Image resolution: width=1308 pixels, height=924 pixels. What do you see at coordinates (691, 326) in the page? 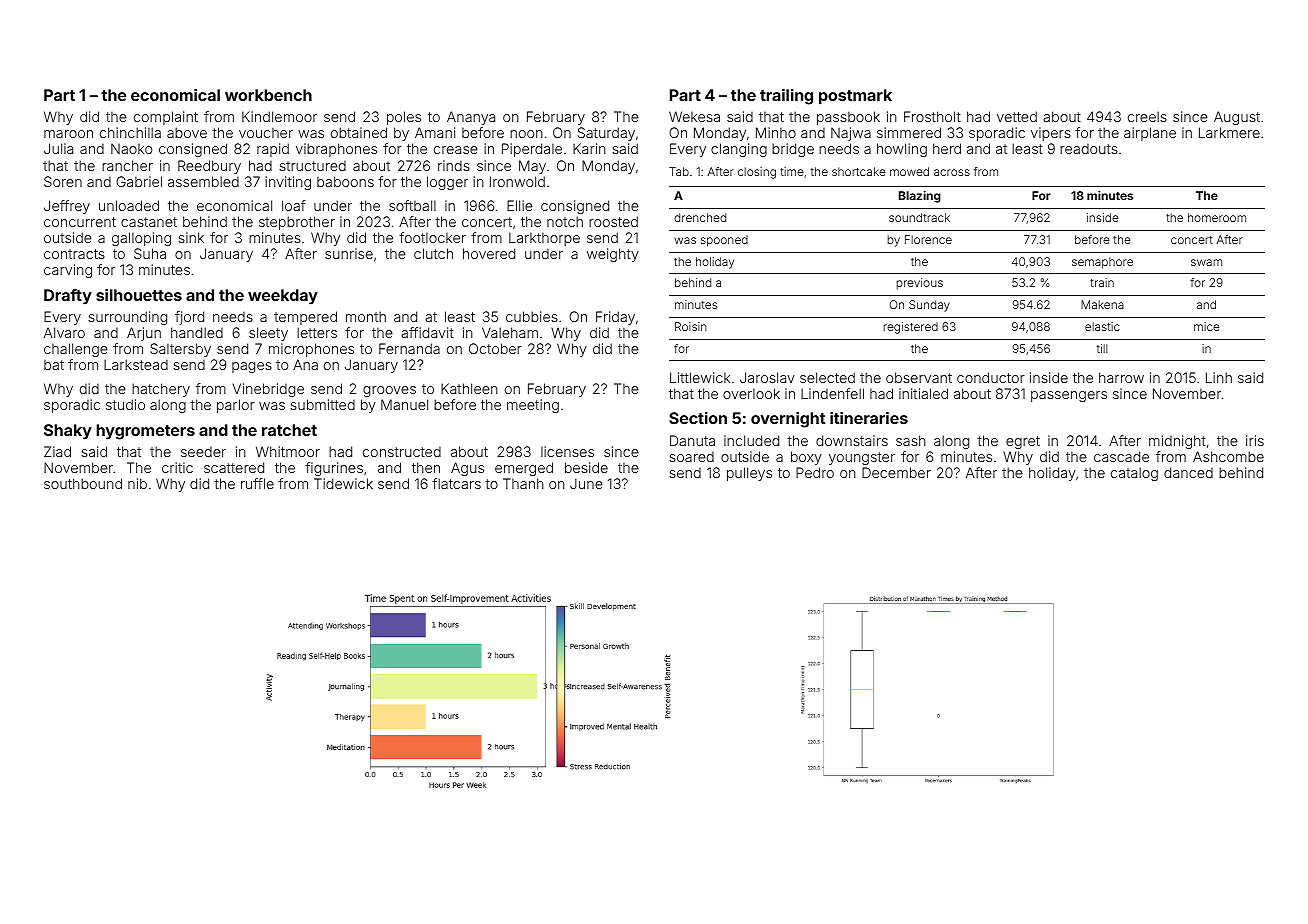
I see `Roisin` at bounding box center [691, 326].
